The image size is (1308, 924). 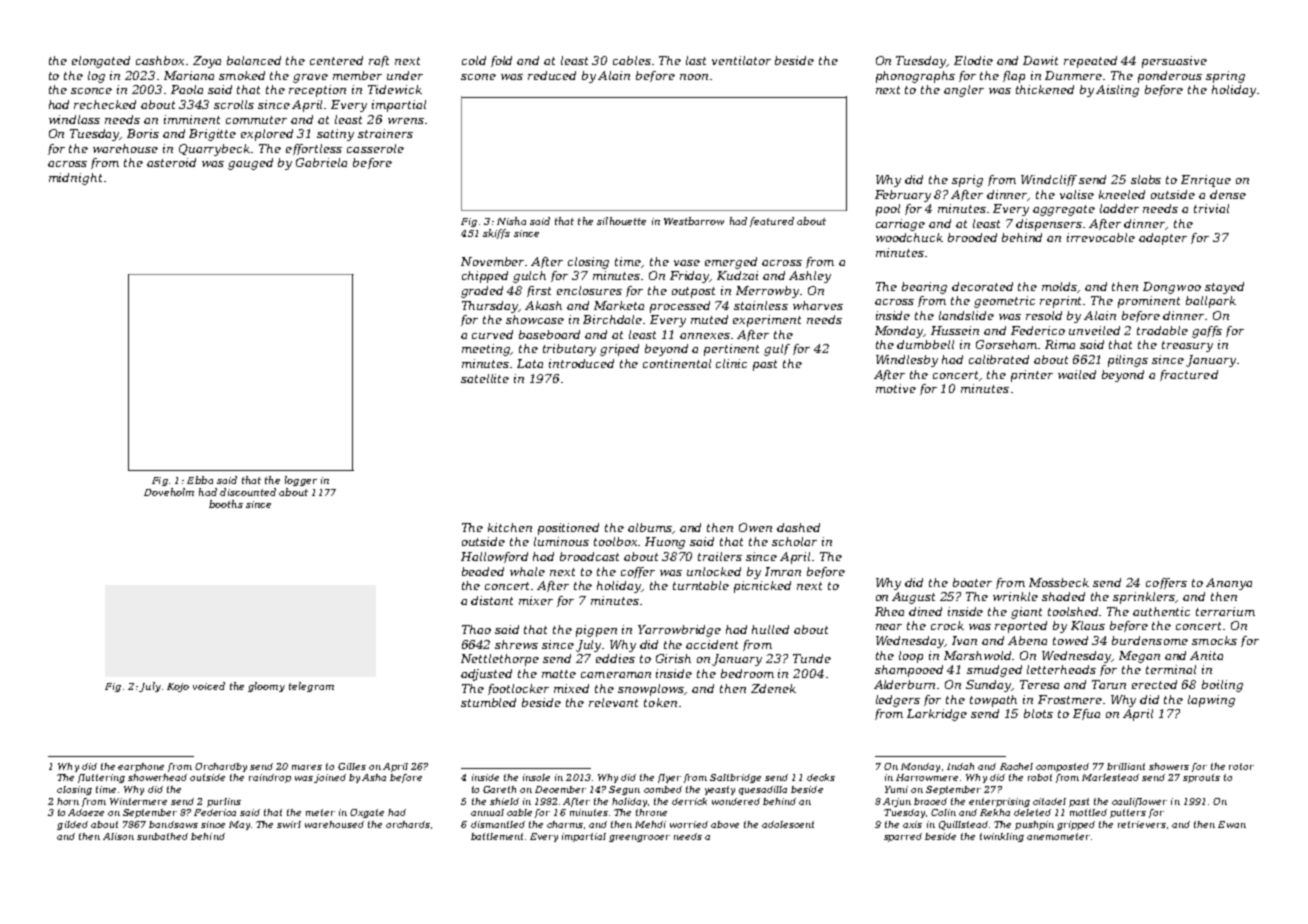 I want to click on Birchdale, so click(x=613, y=319).
